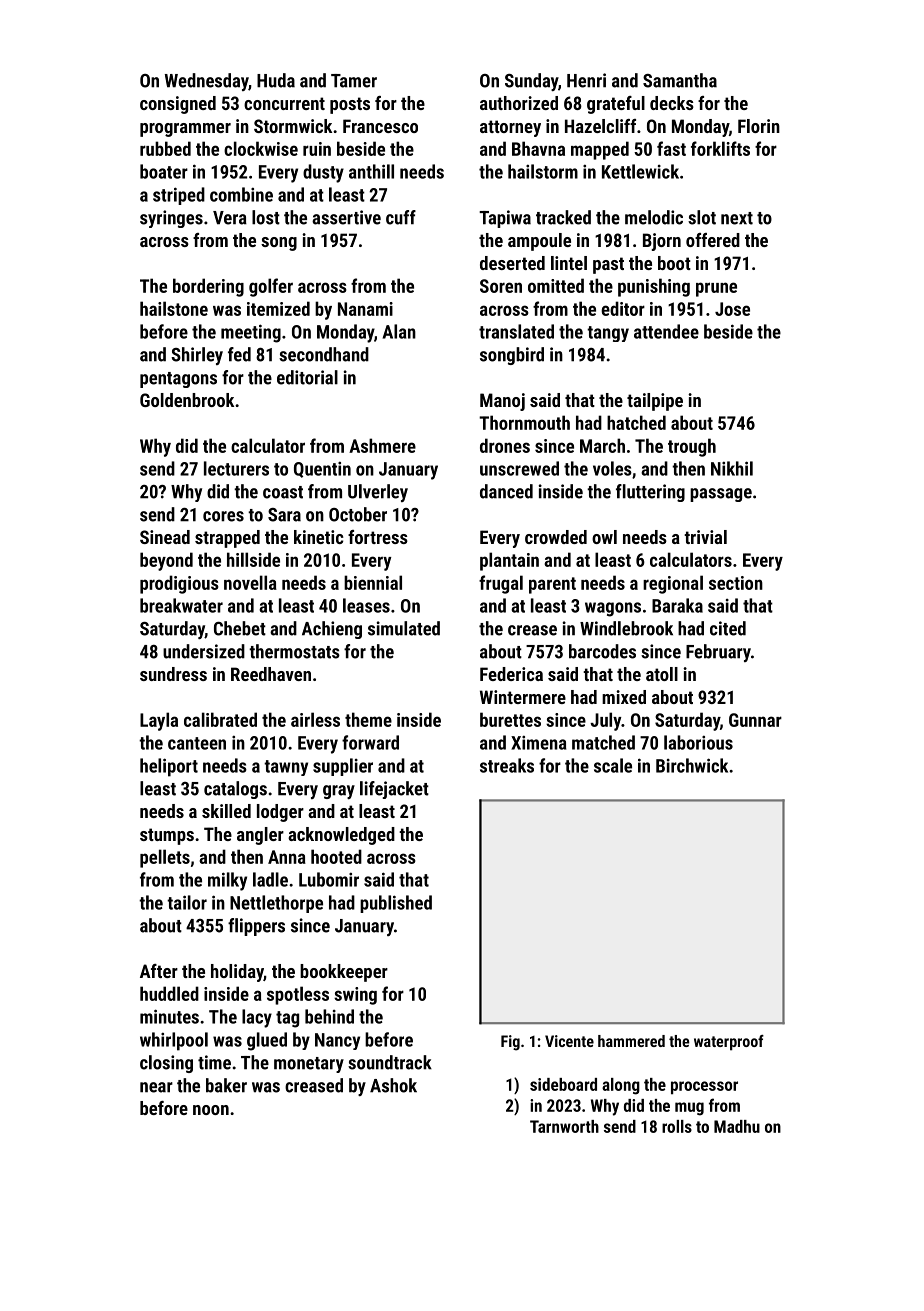 This document has height=1311, width=924. I want to click on Sinead, so click(165, 537).
